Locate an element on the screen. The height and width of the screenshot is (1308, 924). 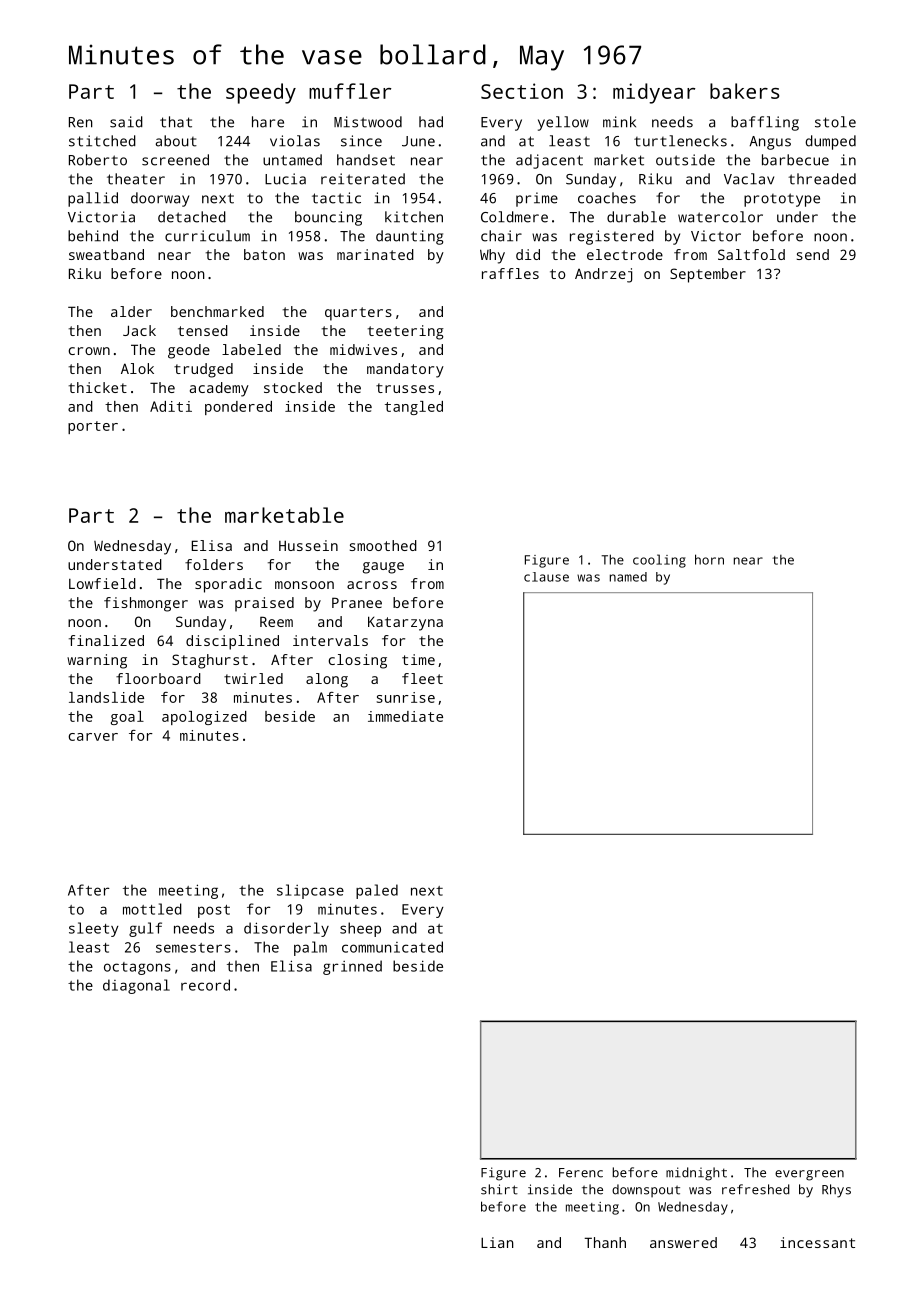
gauge is located at coordinates (383, 568).
